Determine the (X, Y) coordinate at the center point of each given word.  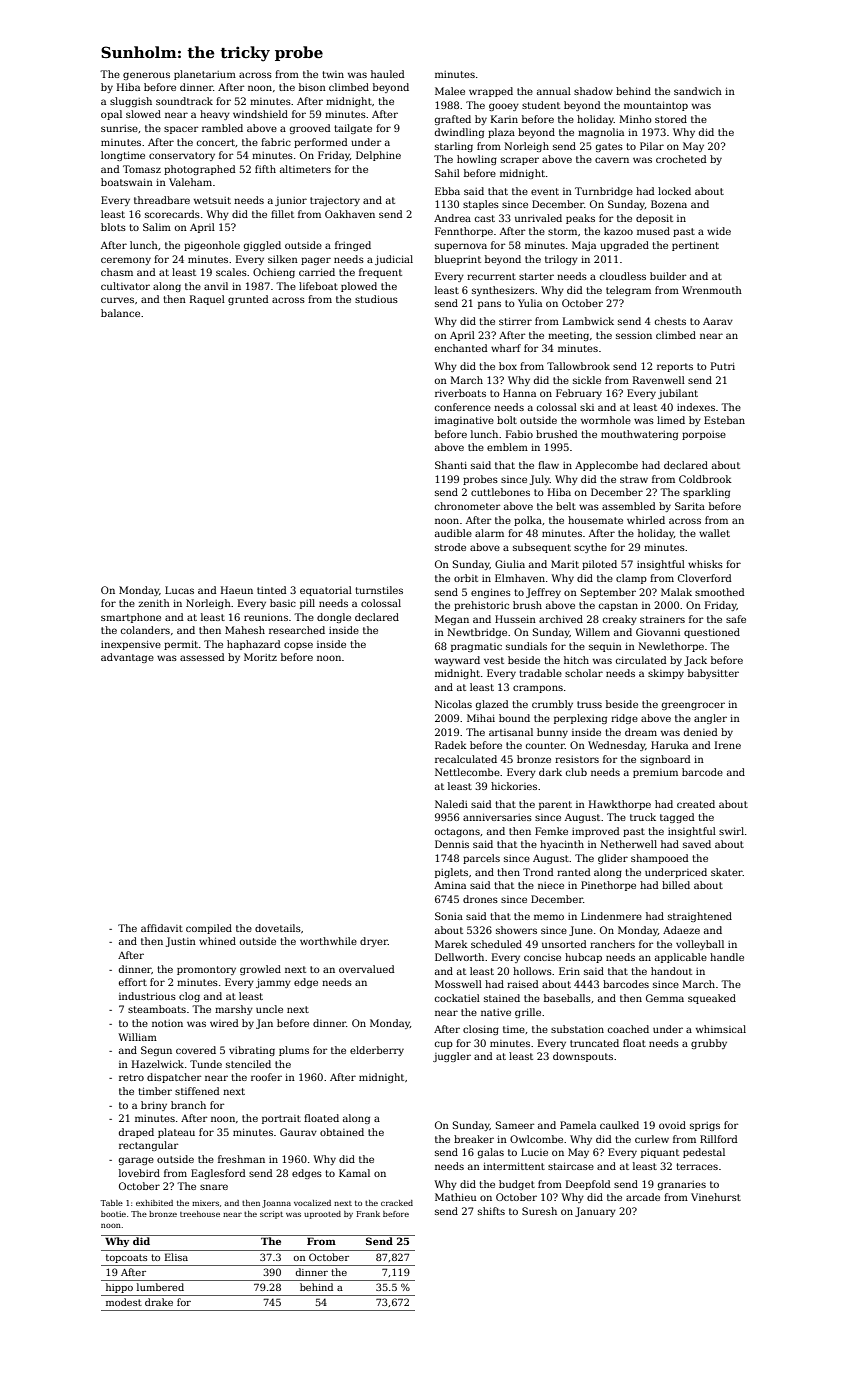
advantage (127, 658)
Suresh (539, 1211)
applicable (681, 958)
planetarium (205, 75)
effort (133, 982)
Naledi (451, 804)
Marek (451, 944)
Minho (636, 119)
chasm (117, 272)
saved (697, 844)
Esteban (724, 420)
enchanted (461, 348)
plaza (501, 133)
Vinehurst (716, 1197)
